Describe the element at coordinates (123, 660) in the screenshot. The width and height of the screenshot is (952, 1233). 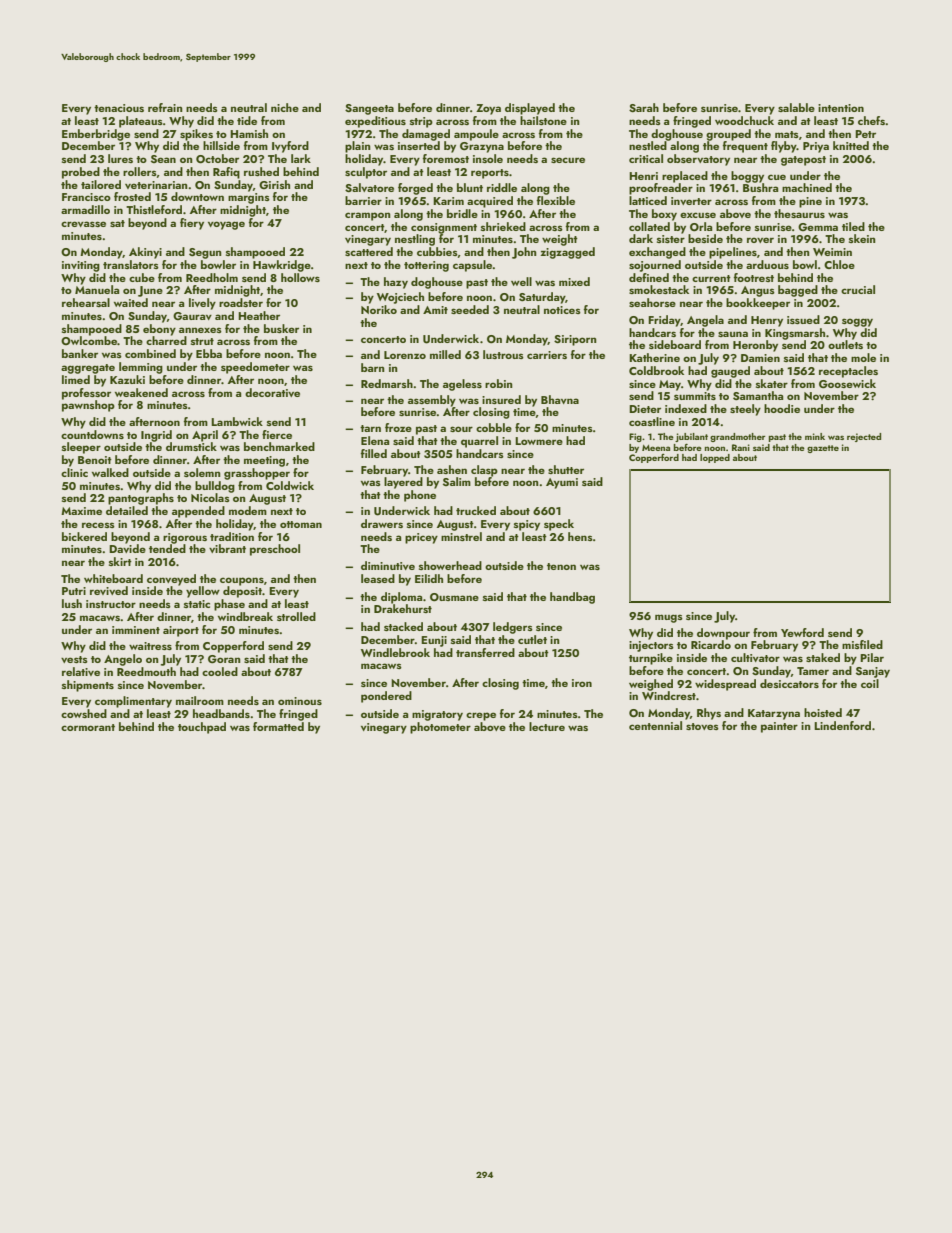
I see `Angelo` at that location.
